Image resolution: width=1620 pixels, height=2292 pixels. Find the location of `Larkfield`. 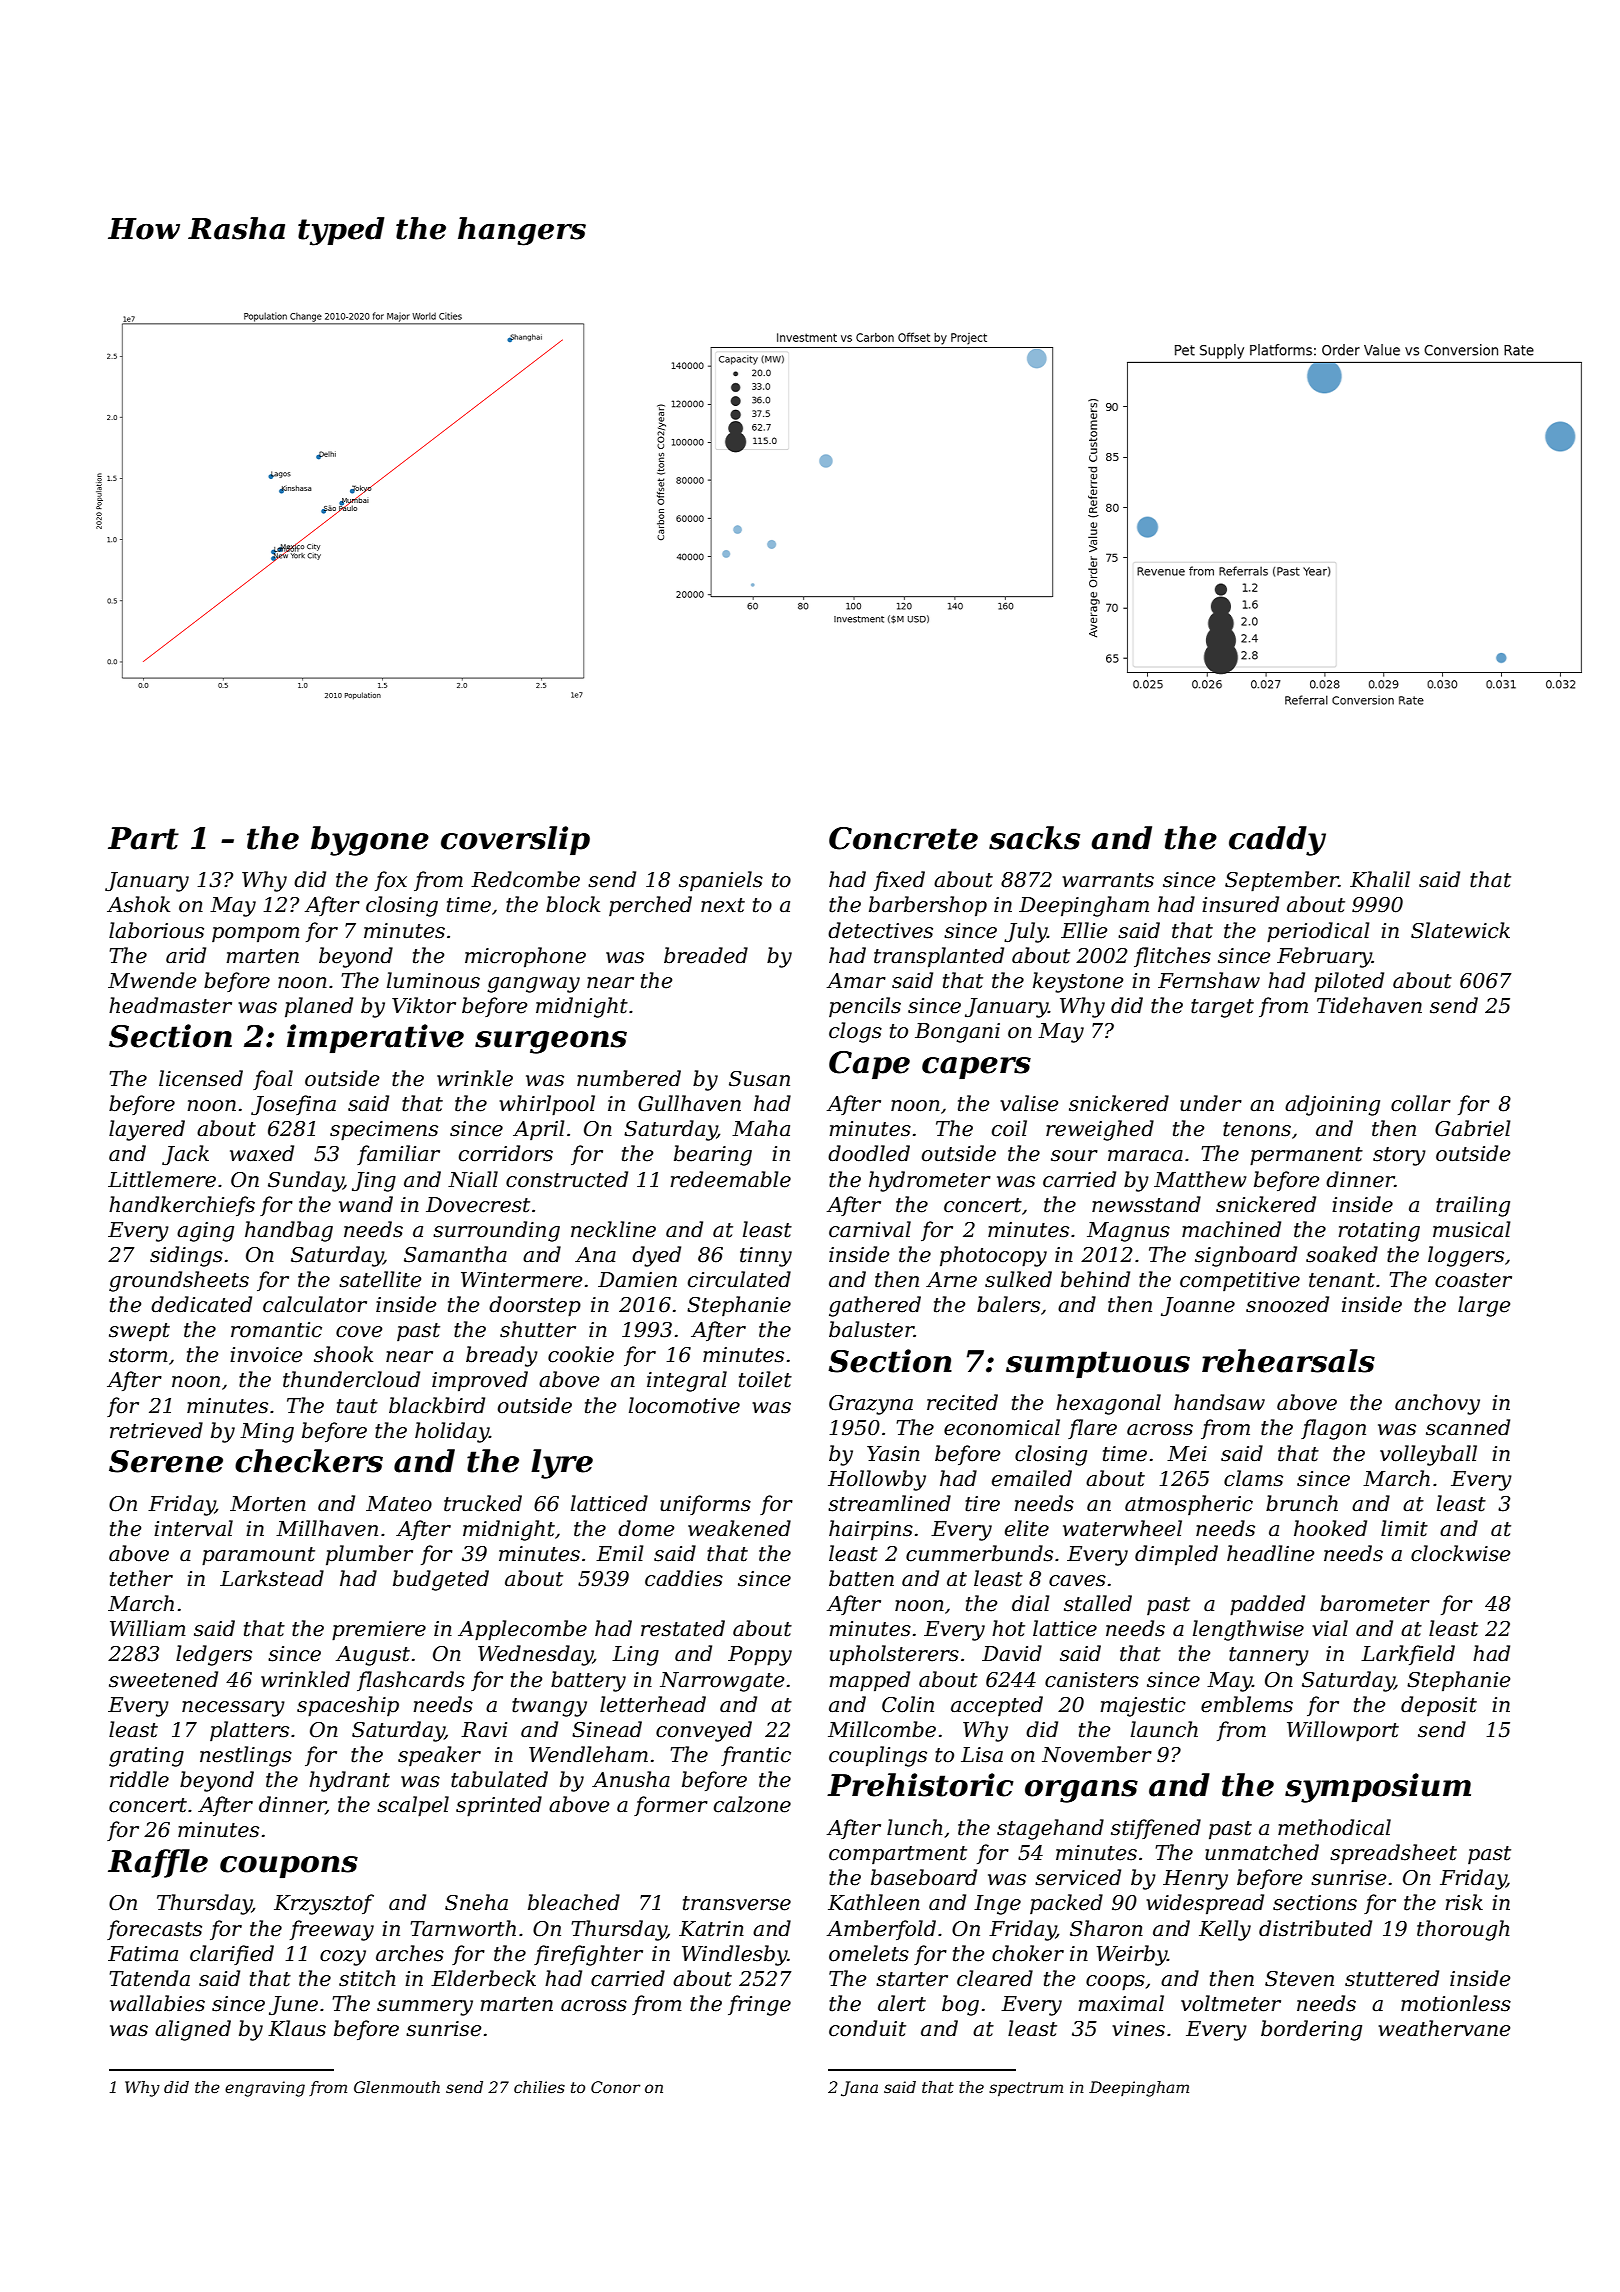

Larkfield is located at coordinates (1408, 1655).
